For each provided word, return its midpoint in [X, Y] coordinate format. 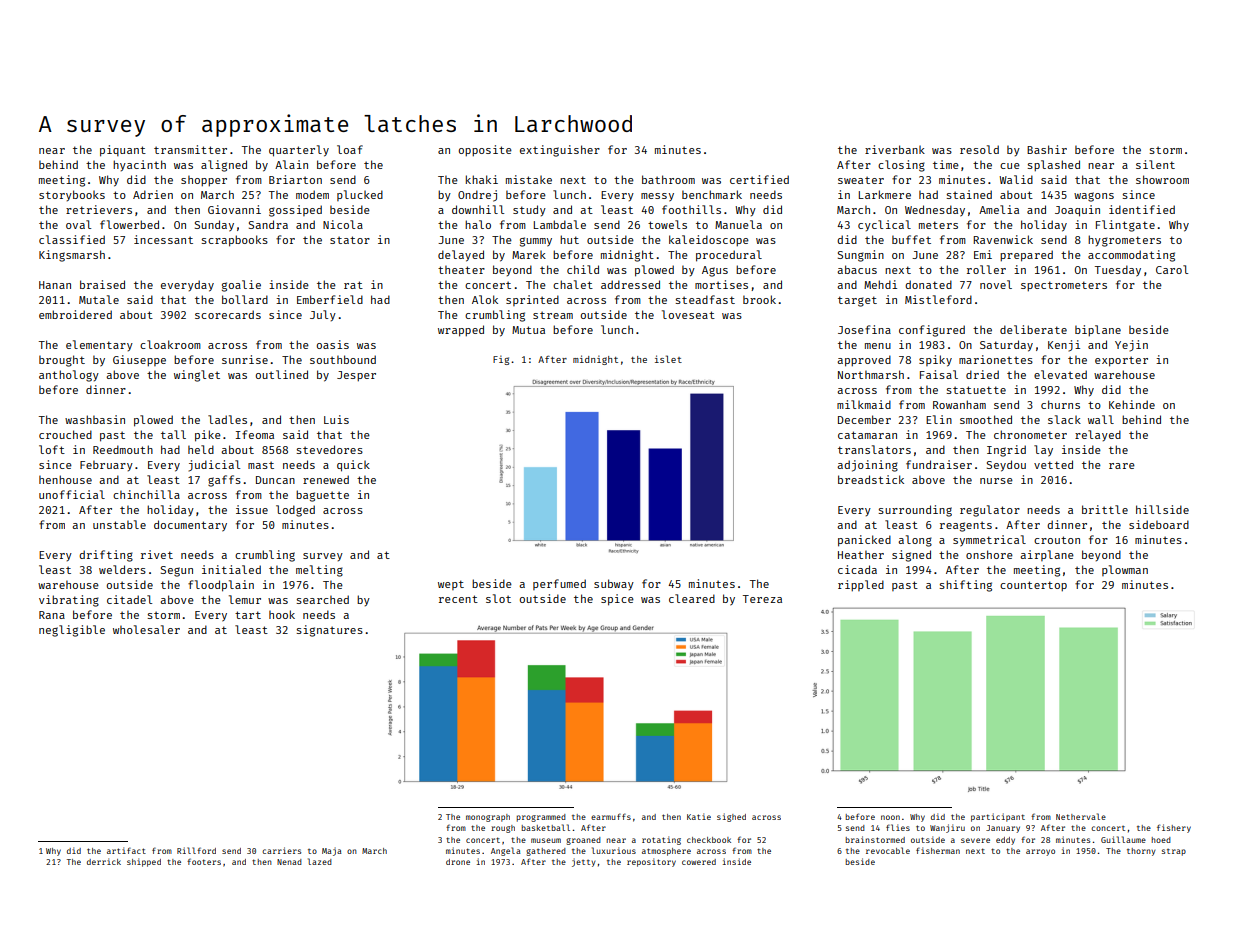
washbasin [95, 419]
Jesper [356, 376]
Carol [1172, 269]
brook [759, 299]
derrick [104, 861]
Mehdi [880, 284]
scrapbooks [234, 241]
